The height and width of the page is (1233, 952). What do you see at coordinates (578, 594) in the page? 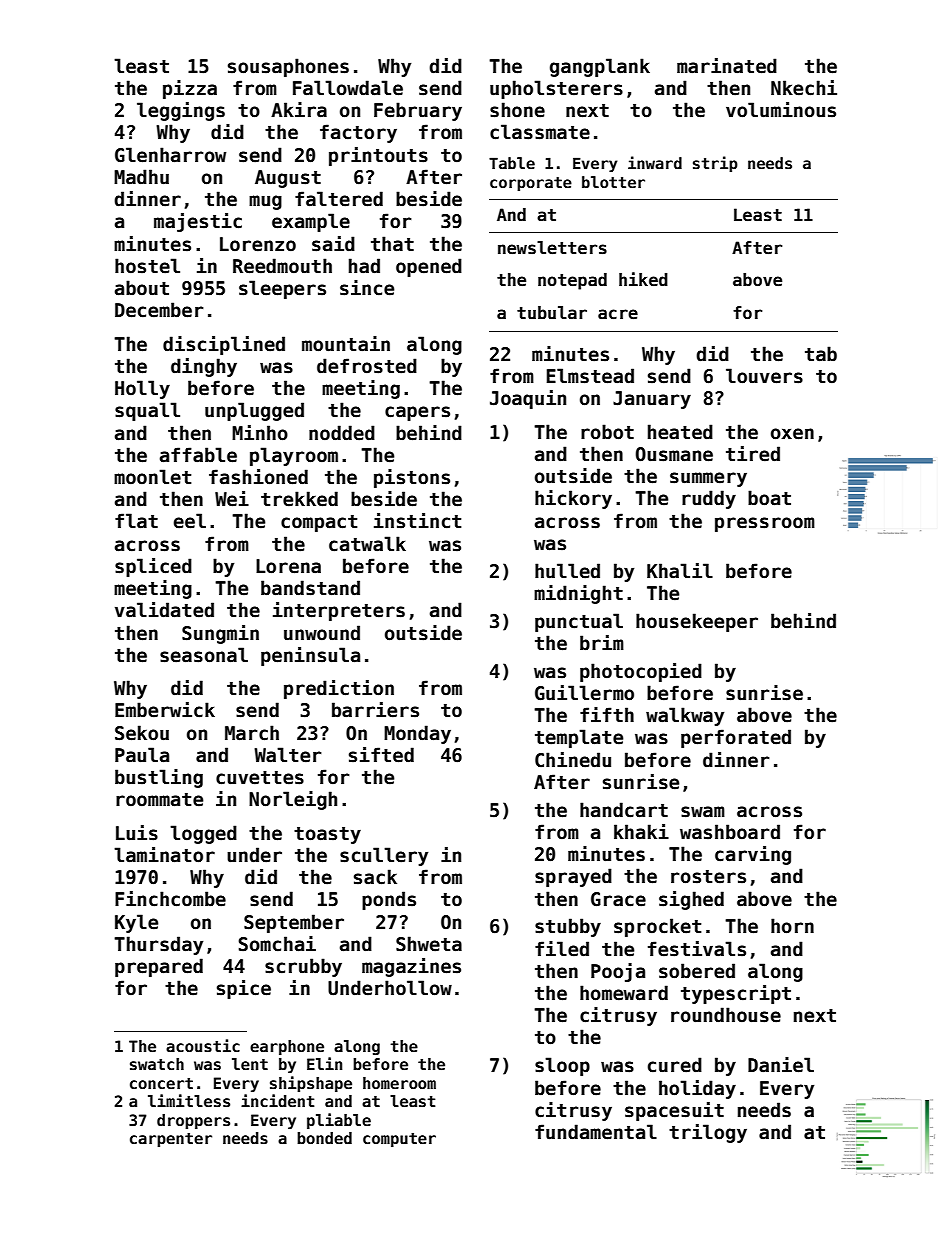
I see `midnight` at bounding box center [578, 594].
